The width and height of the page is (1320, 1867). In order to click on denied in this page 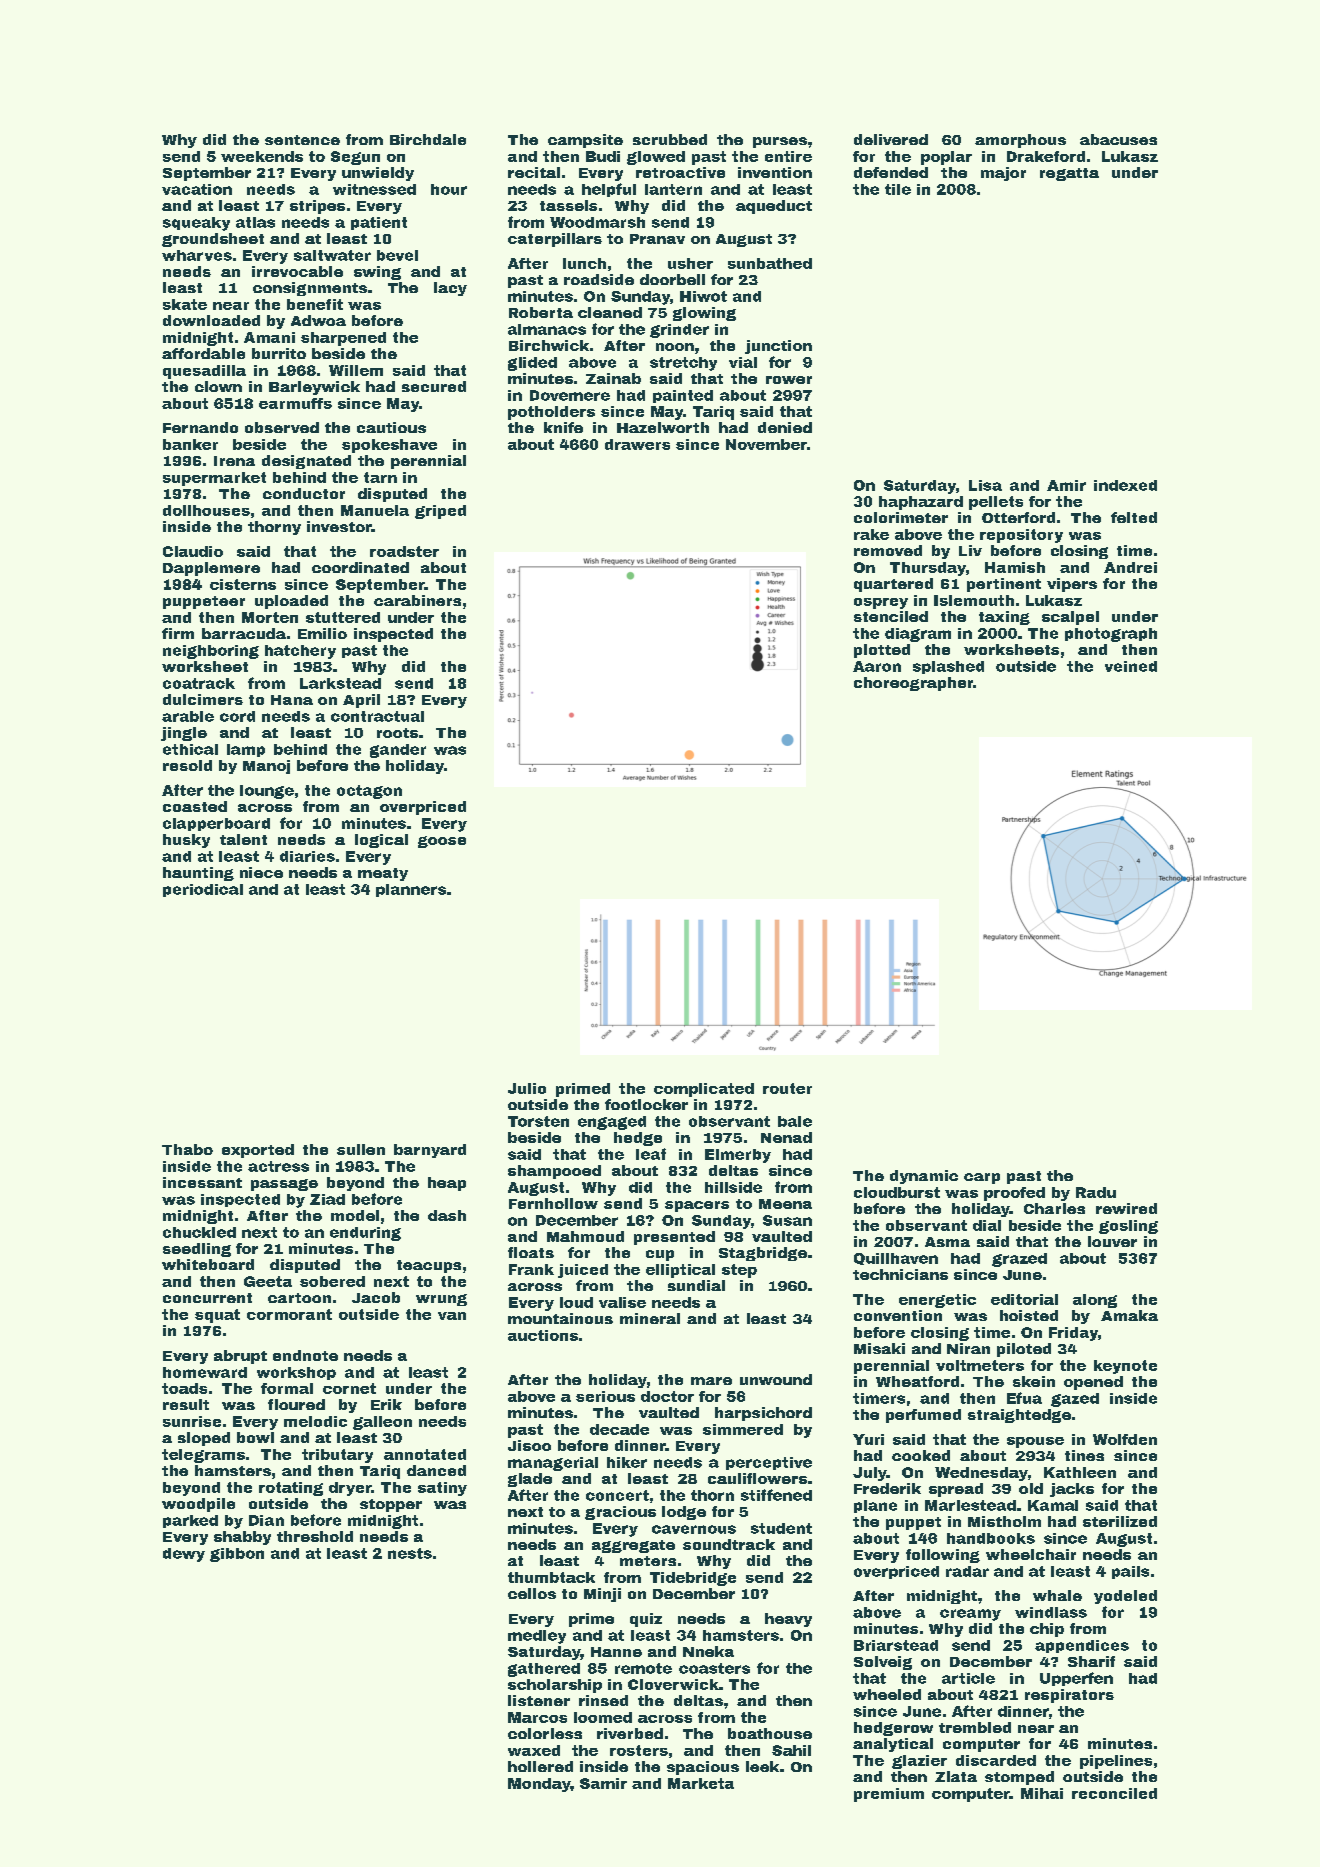, I will do `click(785, 427)`.
